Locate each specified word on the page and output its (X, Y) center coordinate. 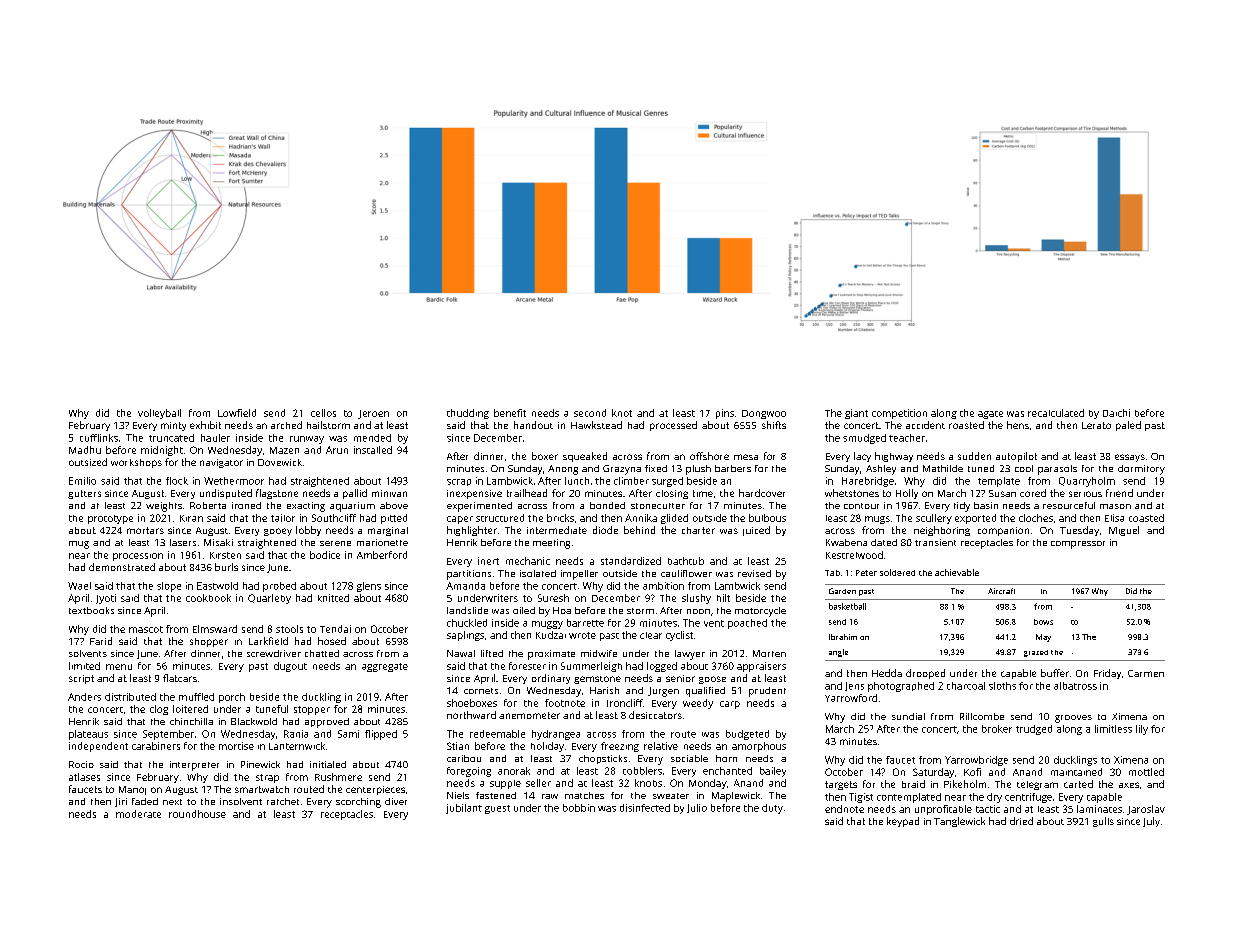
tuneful (272, 709)
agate (990, 415)
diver (396, 801)
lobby (308, 531)
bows (1043, 622)
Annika (641, 518)
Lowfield (237, 413)
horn (726, 758)
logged (662, 667)
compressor (1078, 545)
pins (725, 414)
